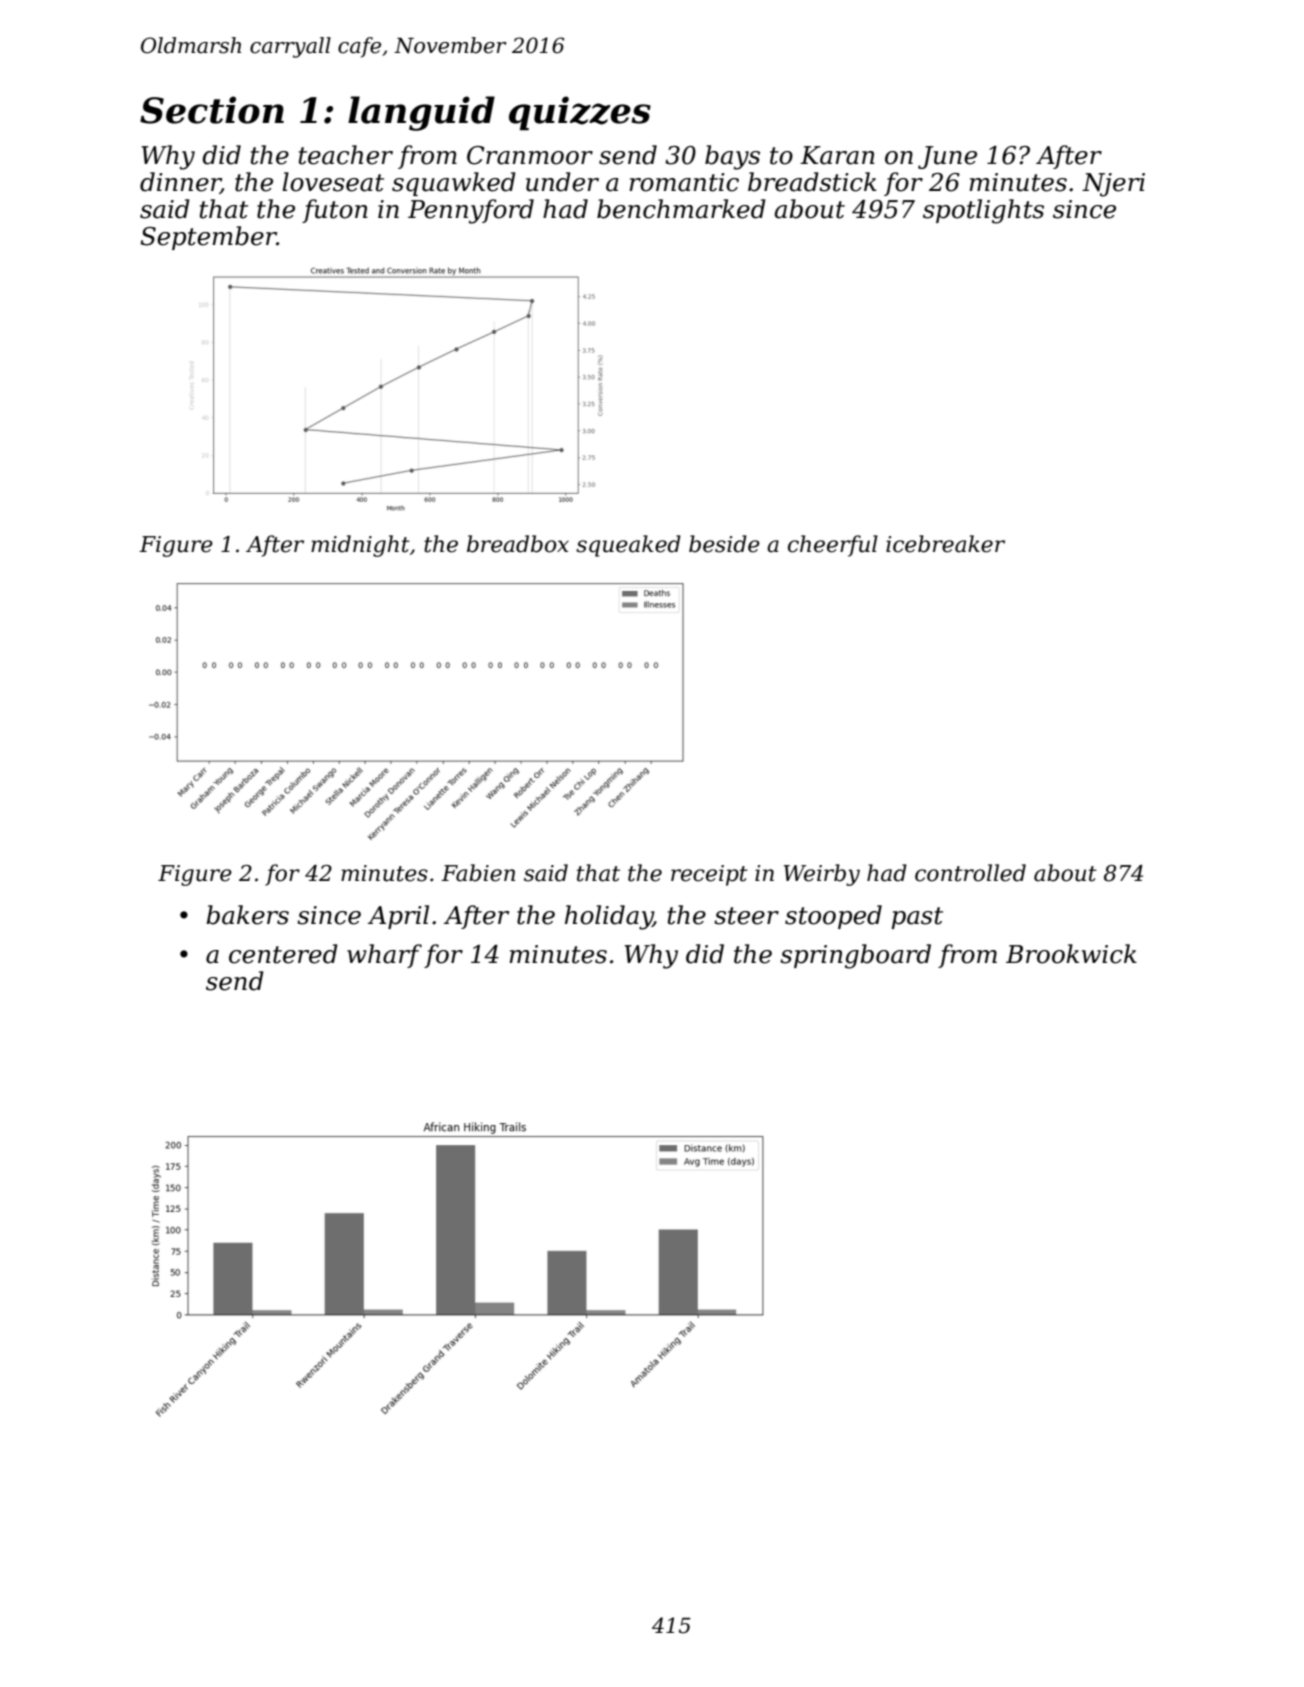  What do you see at coordinates (360, 546) in the page?
I see `midnight` at bounding box center [360, 546].
